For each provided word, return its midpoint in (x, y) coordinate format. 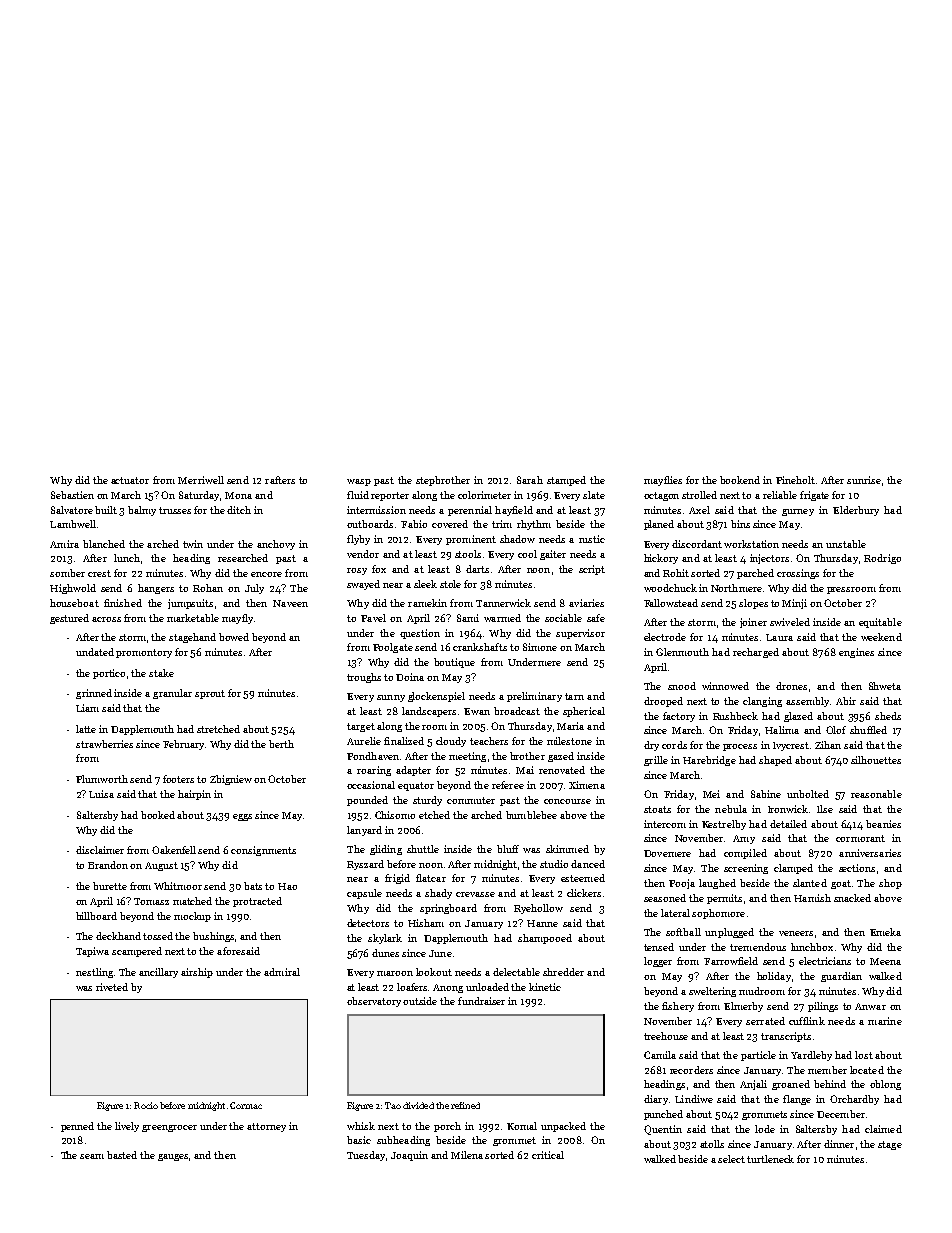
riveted (112, 987)
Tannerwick (503, 603)
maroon (395, 973)
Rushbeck (735, 716)
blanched (104, 544)
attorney (266, 1127)
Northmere (736, 588)
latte (86, 729)
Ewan (477, 711)
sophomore (718, 914)
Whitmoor (178, 886)
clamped (793, 869)
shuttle (423, 849)
